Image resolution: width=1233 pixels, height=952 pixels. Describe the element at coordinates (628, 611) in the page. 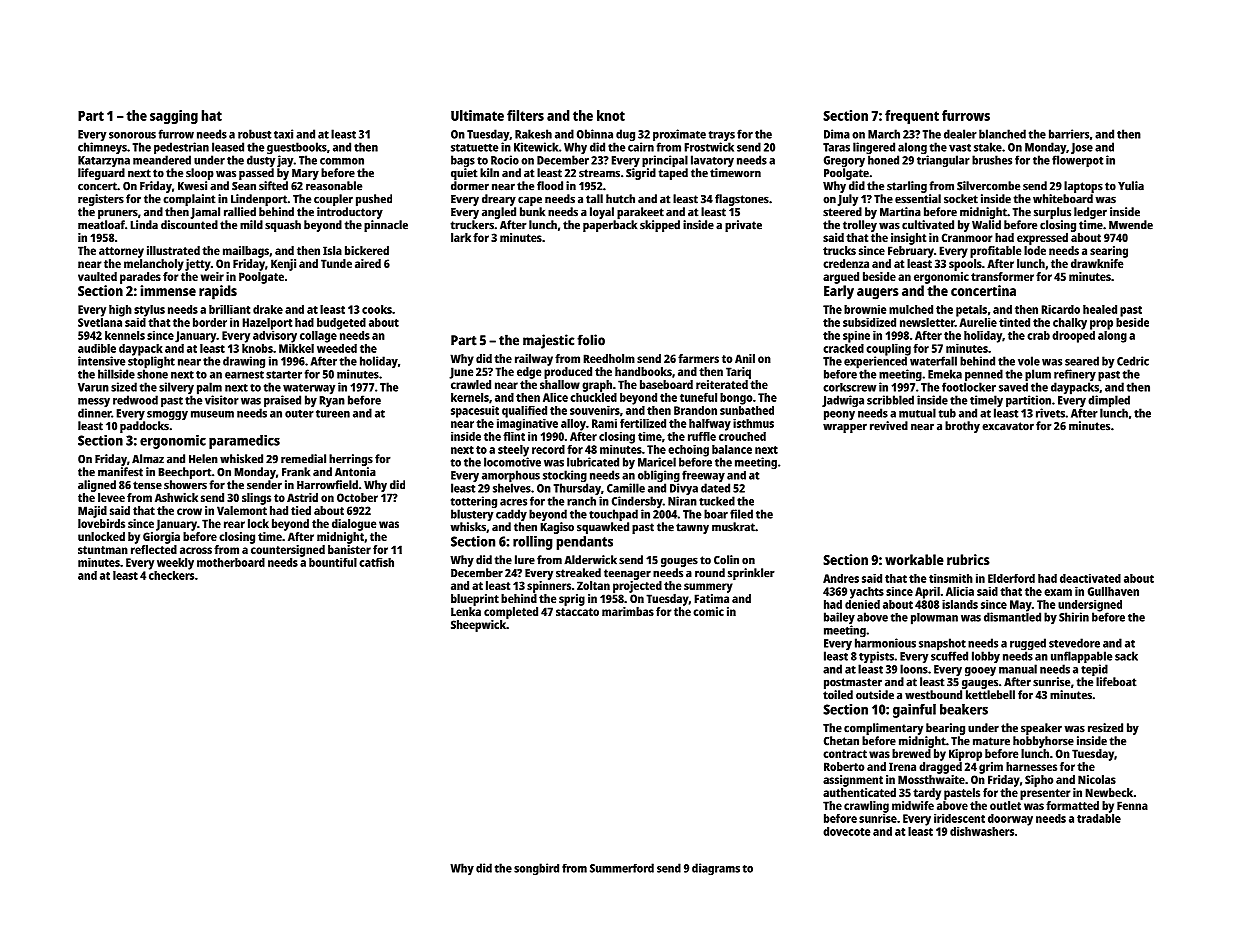

I see `marimbas` at that location.
